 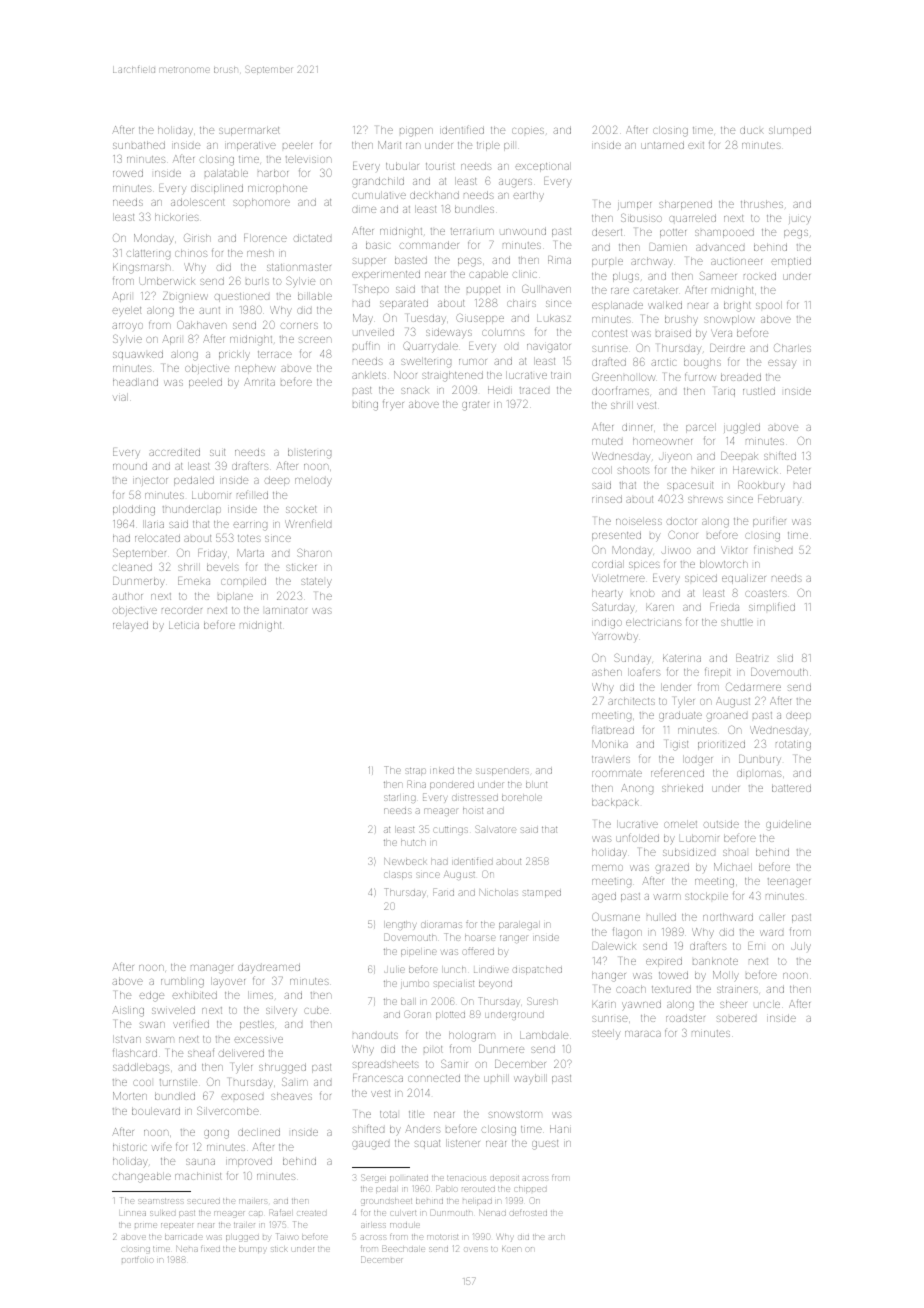 What do you see at coordinates (212, 969) in the screenshot?
I see `manager` at bounding box center [212, 969].
